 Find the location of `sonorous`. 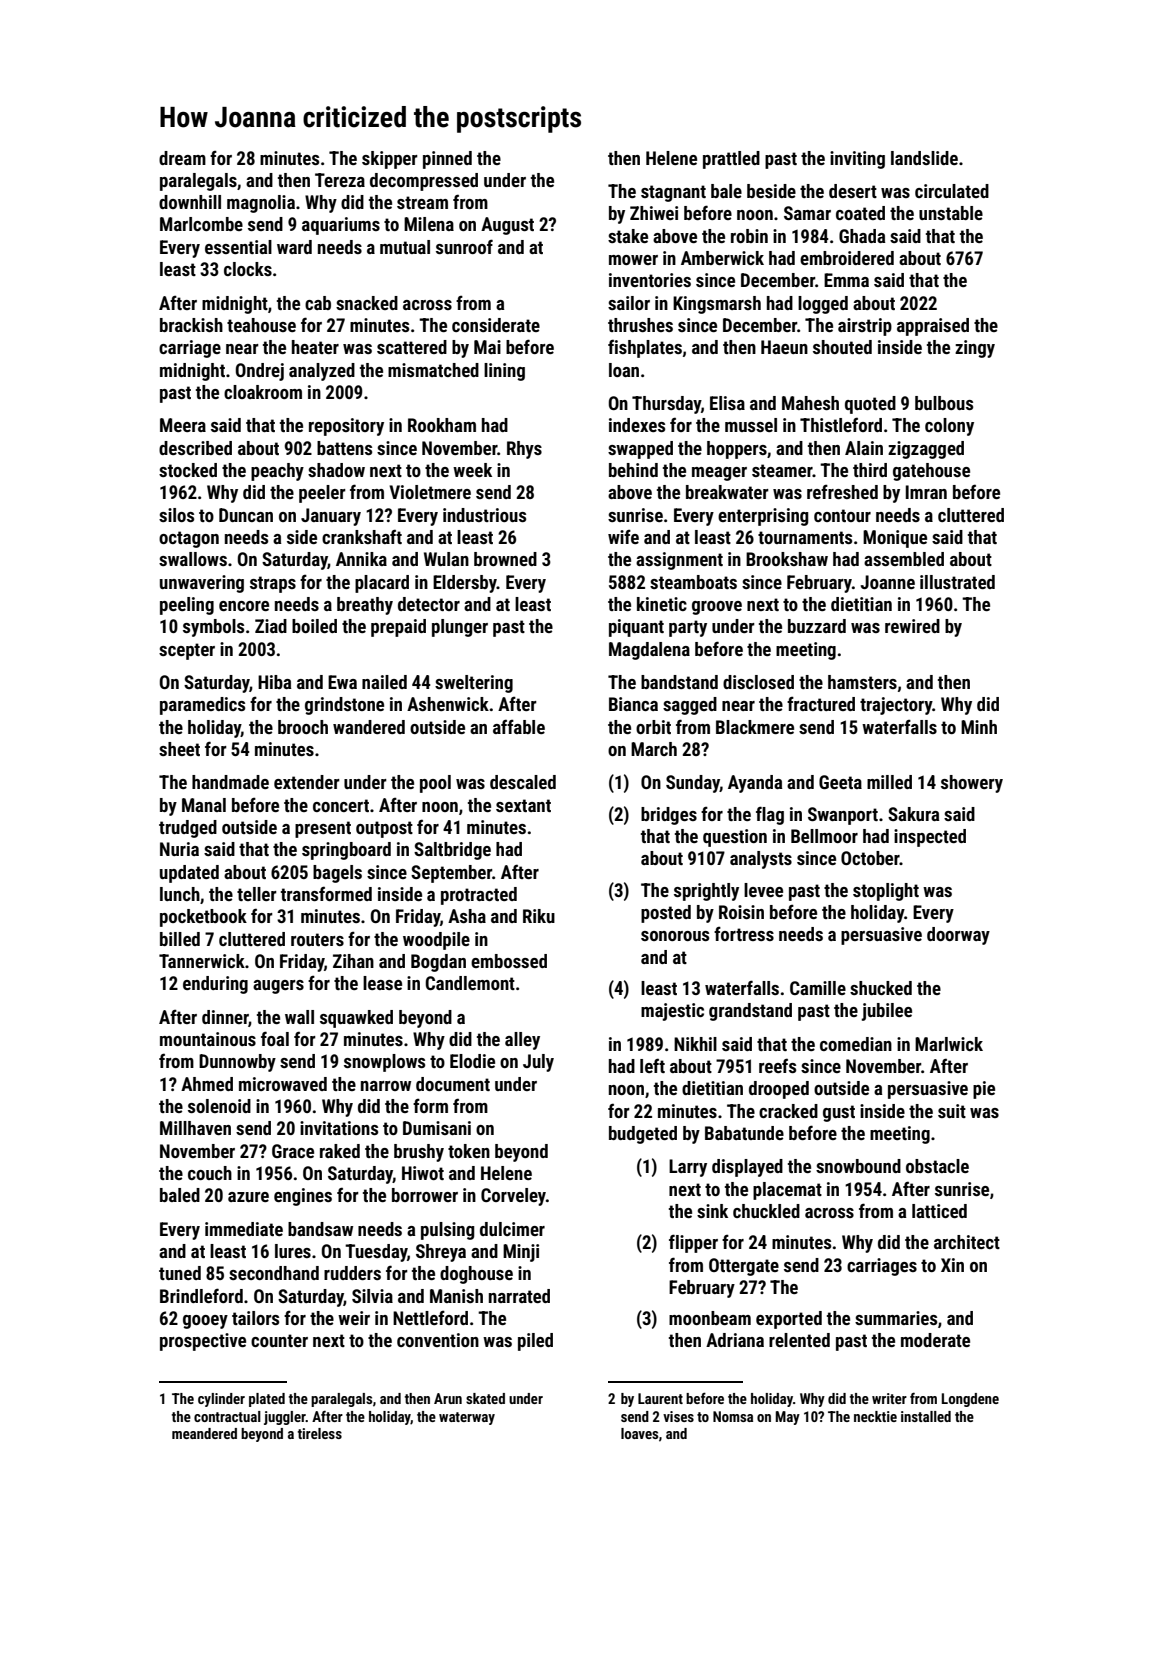

sonorous is located at coordinates (675, 936).
